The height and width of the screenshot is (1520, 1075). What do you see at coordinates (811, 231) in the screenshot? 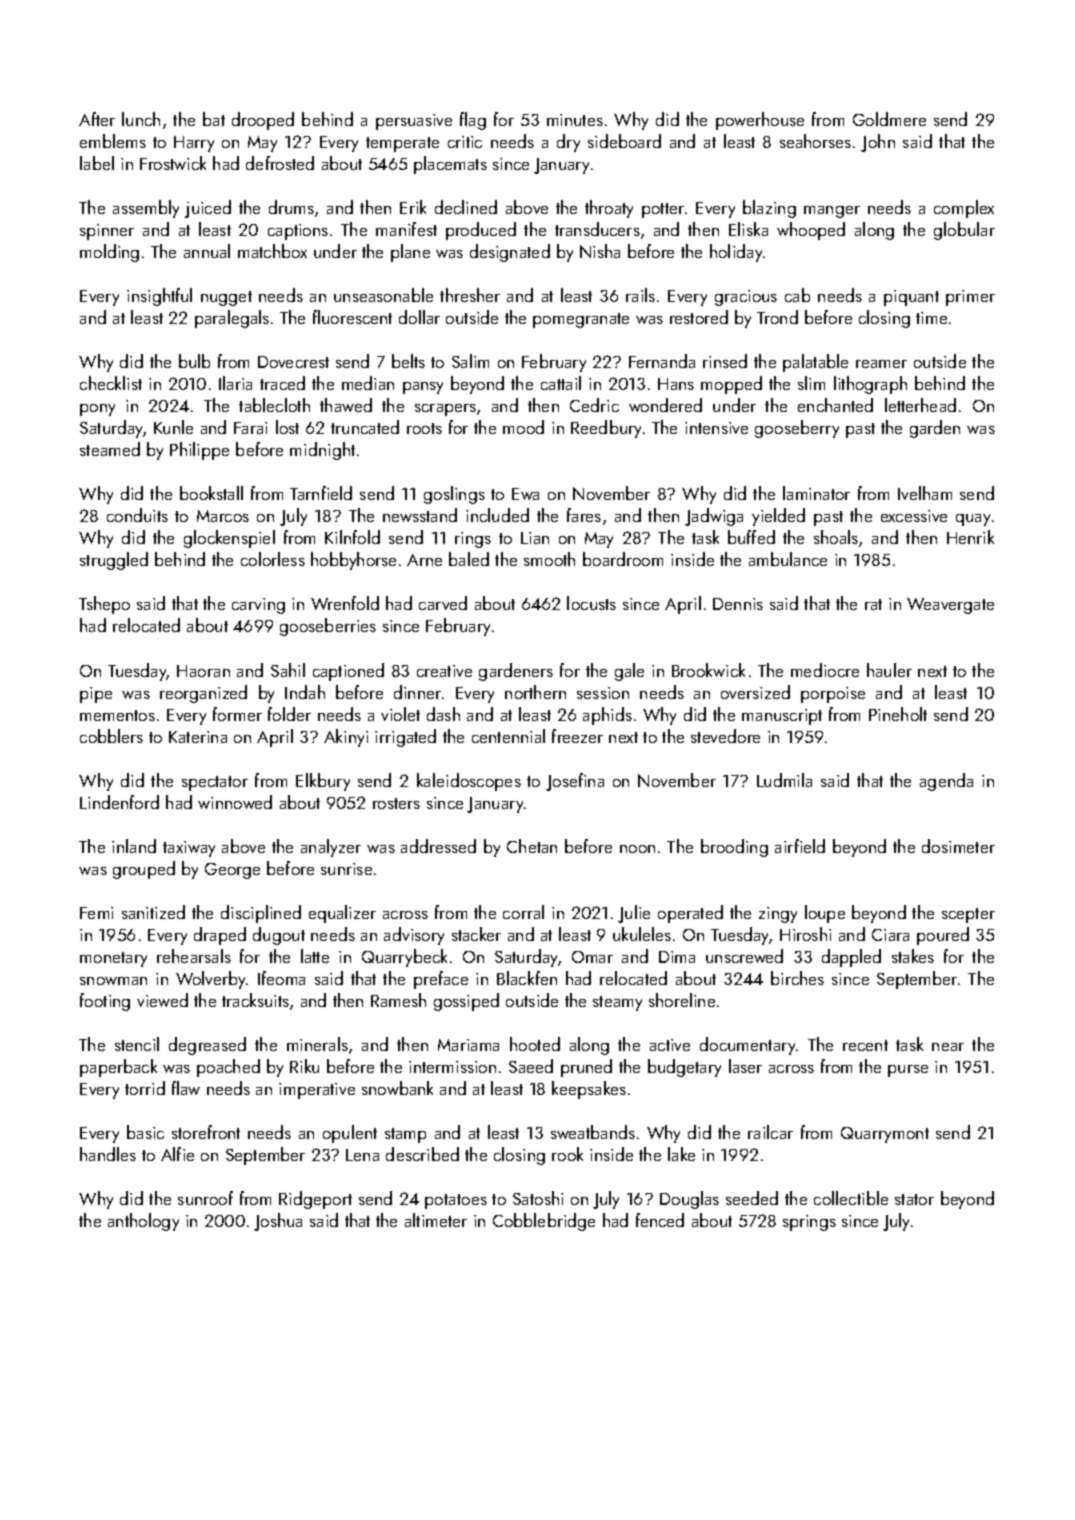
I see `whooped` at bounding box center [811, 231].
